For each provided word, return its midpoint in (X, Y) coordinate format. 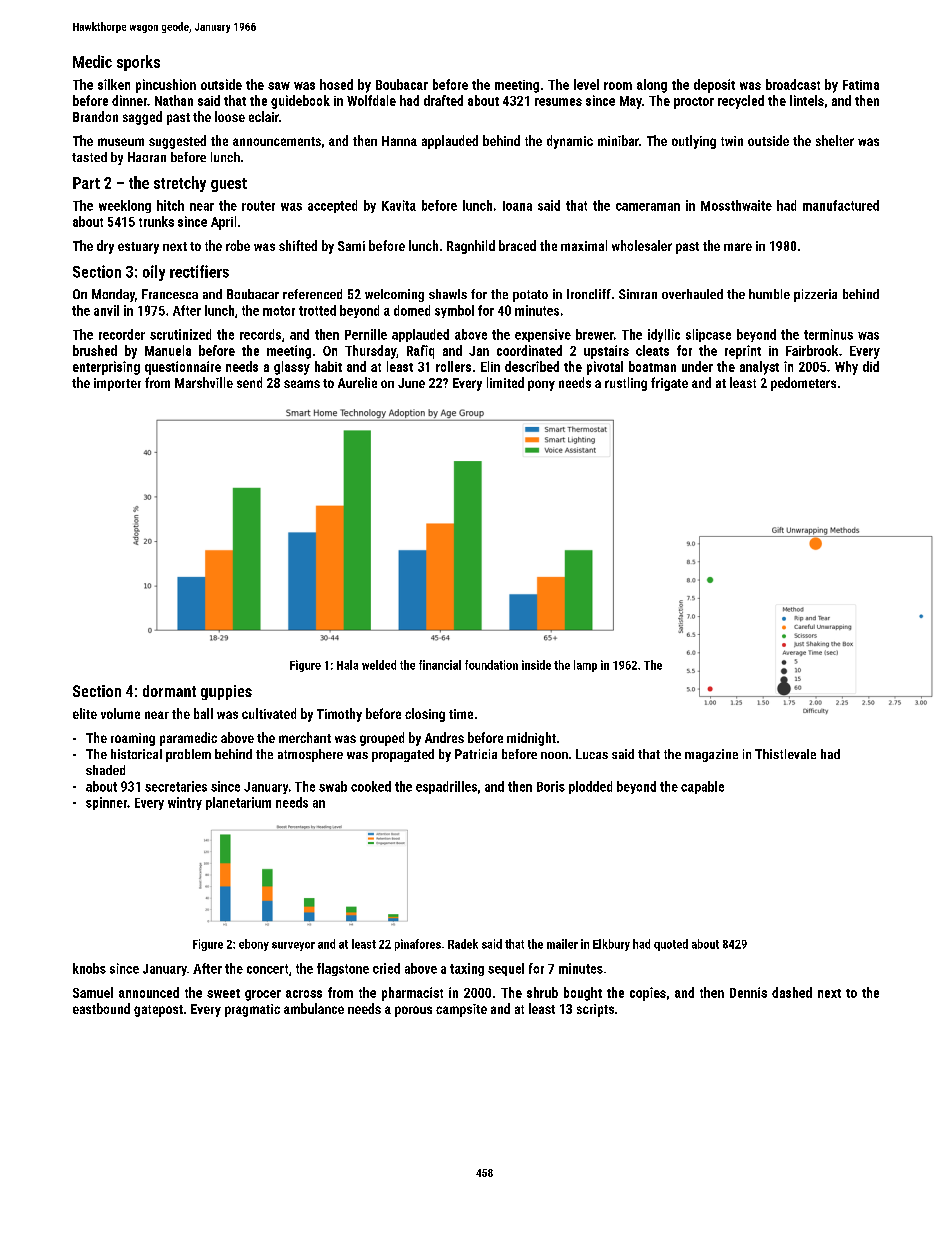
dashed (792, 992)
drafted (443, 100)
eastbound (101, 1008)
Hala (347, 665)
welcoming (394, 295)
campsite (461, 1010)
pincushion (166, 86)
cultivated (269, 713)
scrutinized (180, 334)
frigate (669, 384)
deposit (714, 86)
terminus (828, 334)
